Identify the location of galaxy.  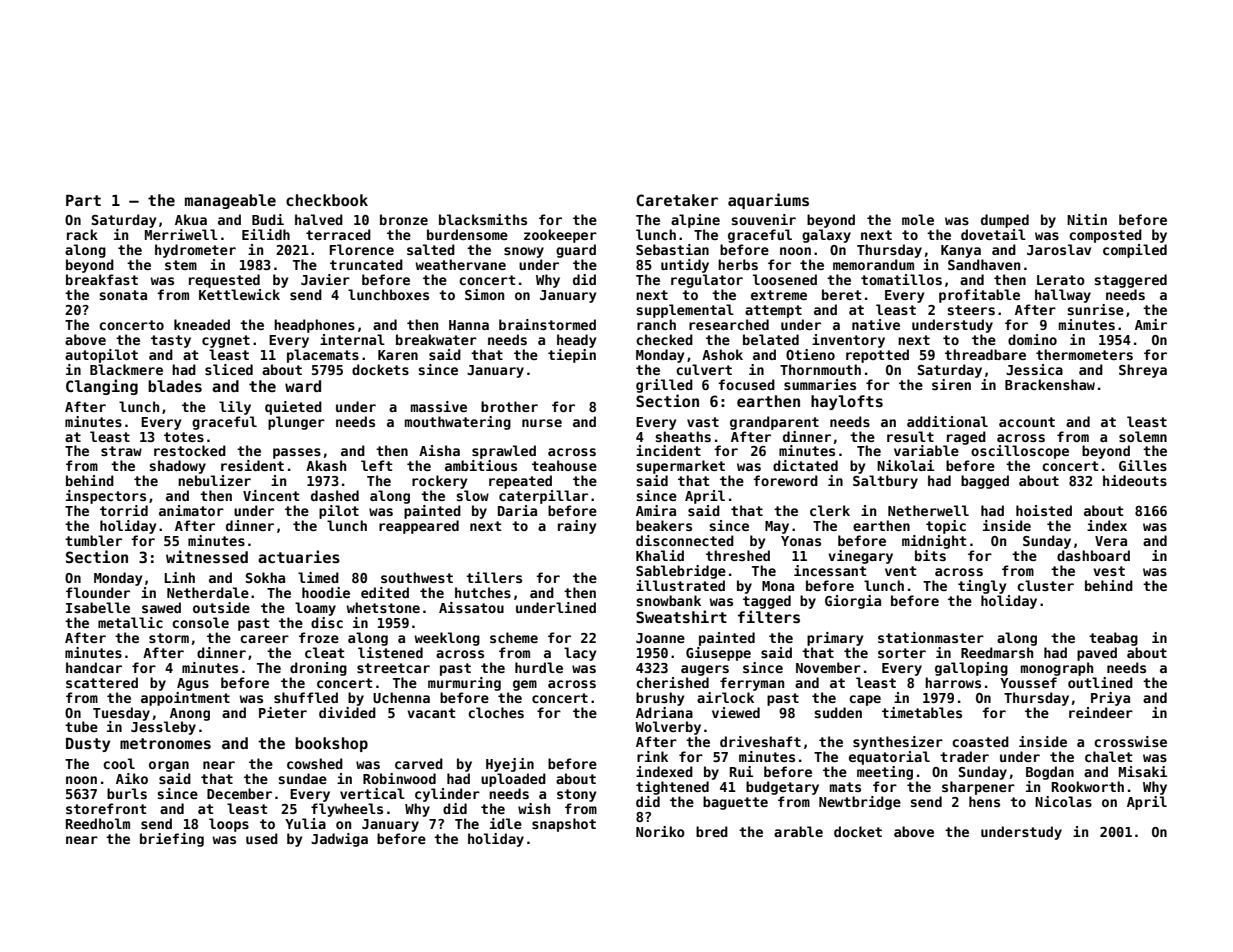
(826, 236).
